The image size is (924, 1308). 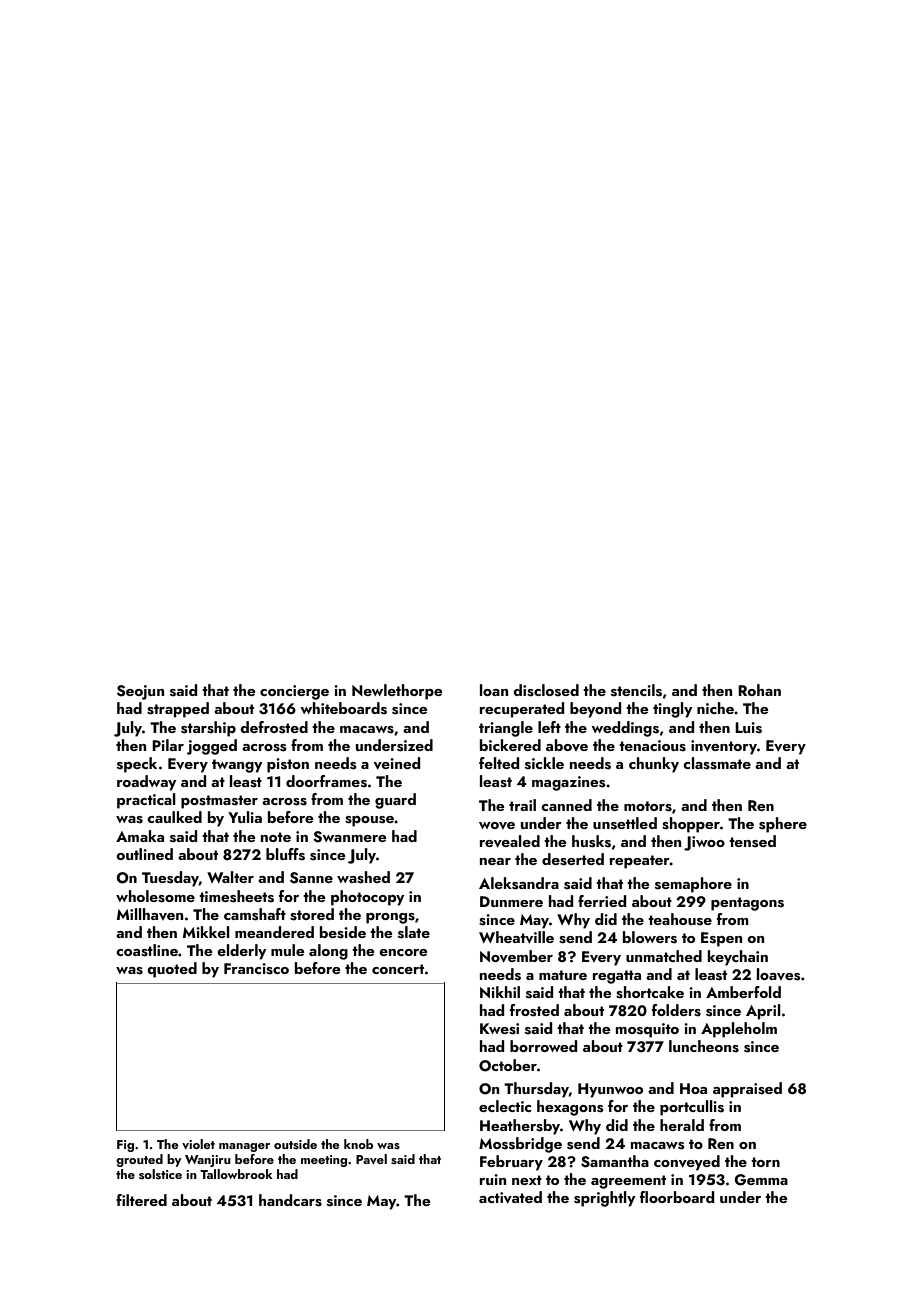 What do you see at coordinates (759, 690) in the document?
I see `Rohan` at bounding box center [759, 690].
